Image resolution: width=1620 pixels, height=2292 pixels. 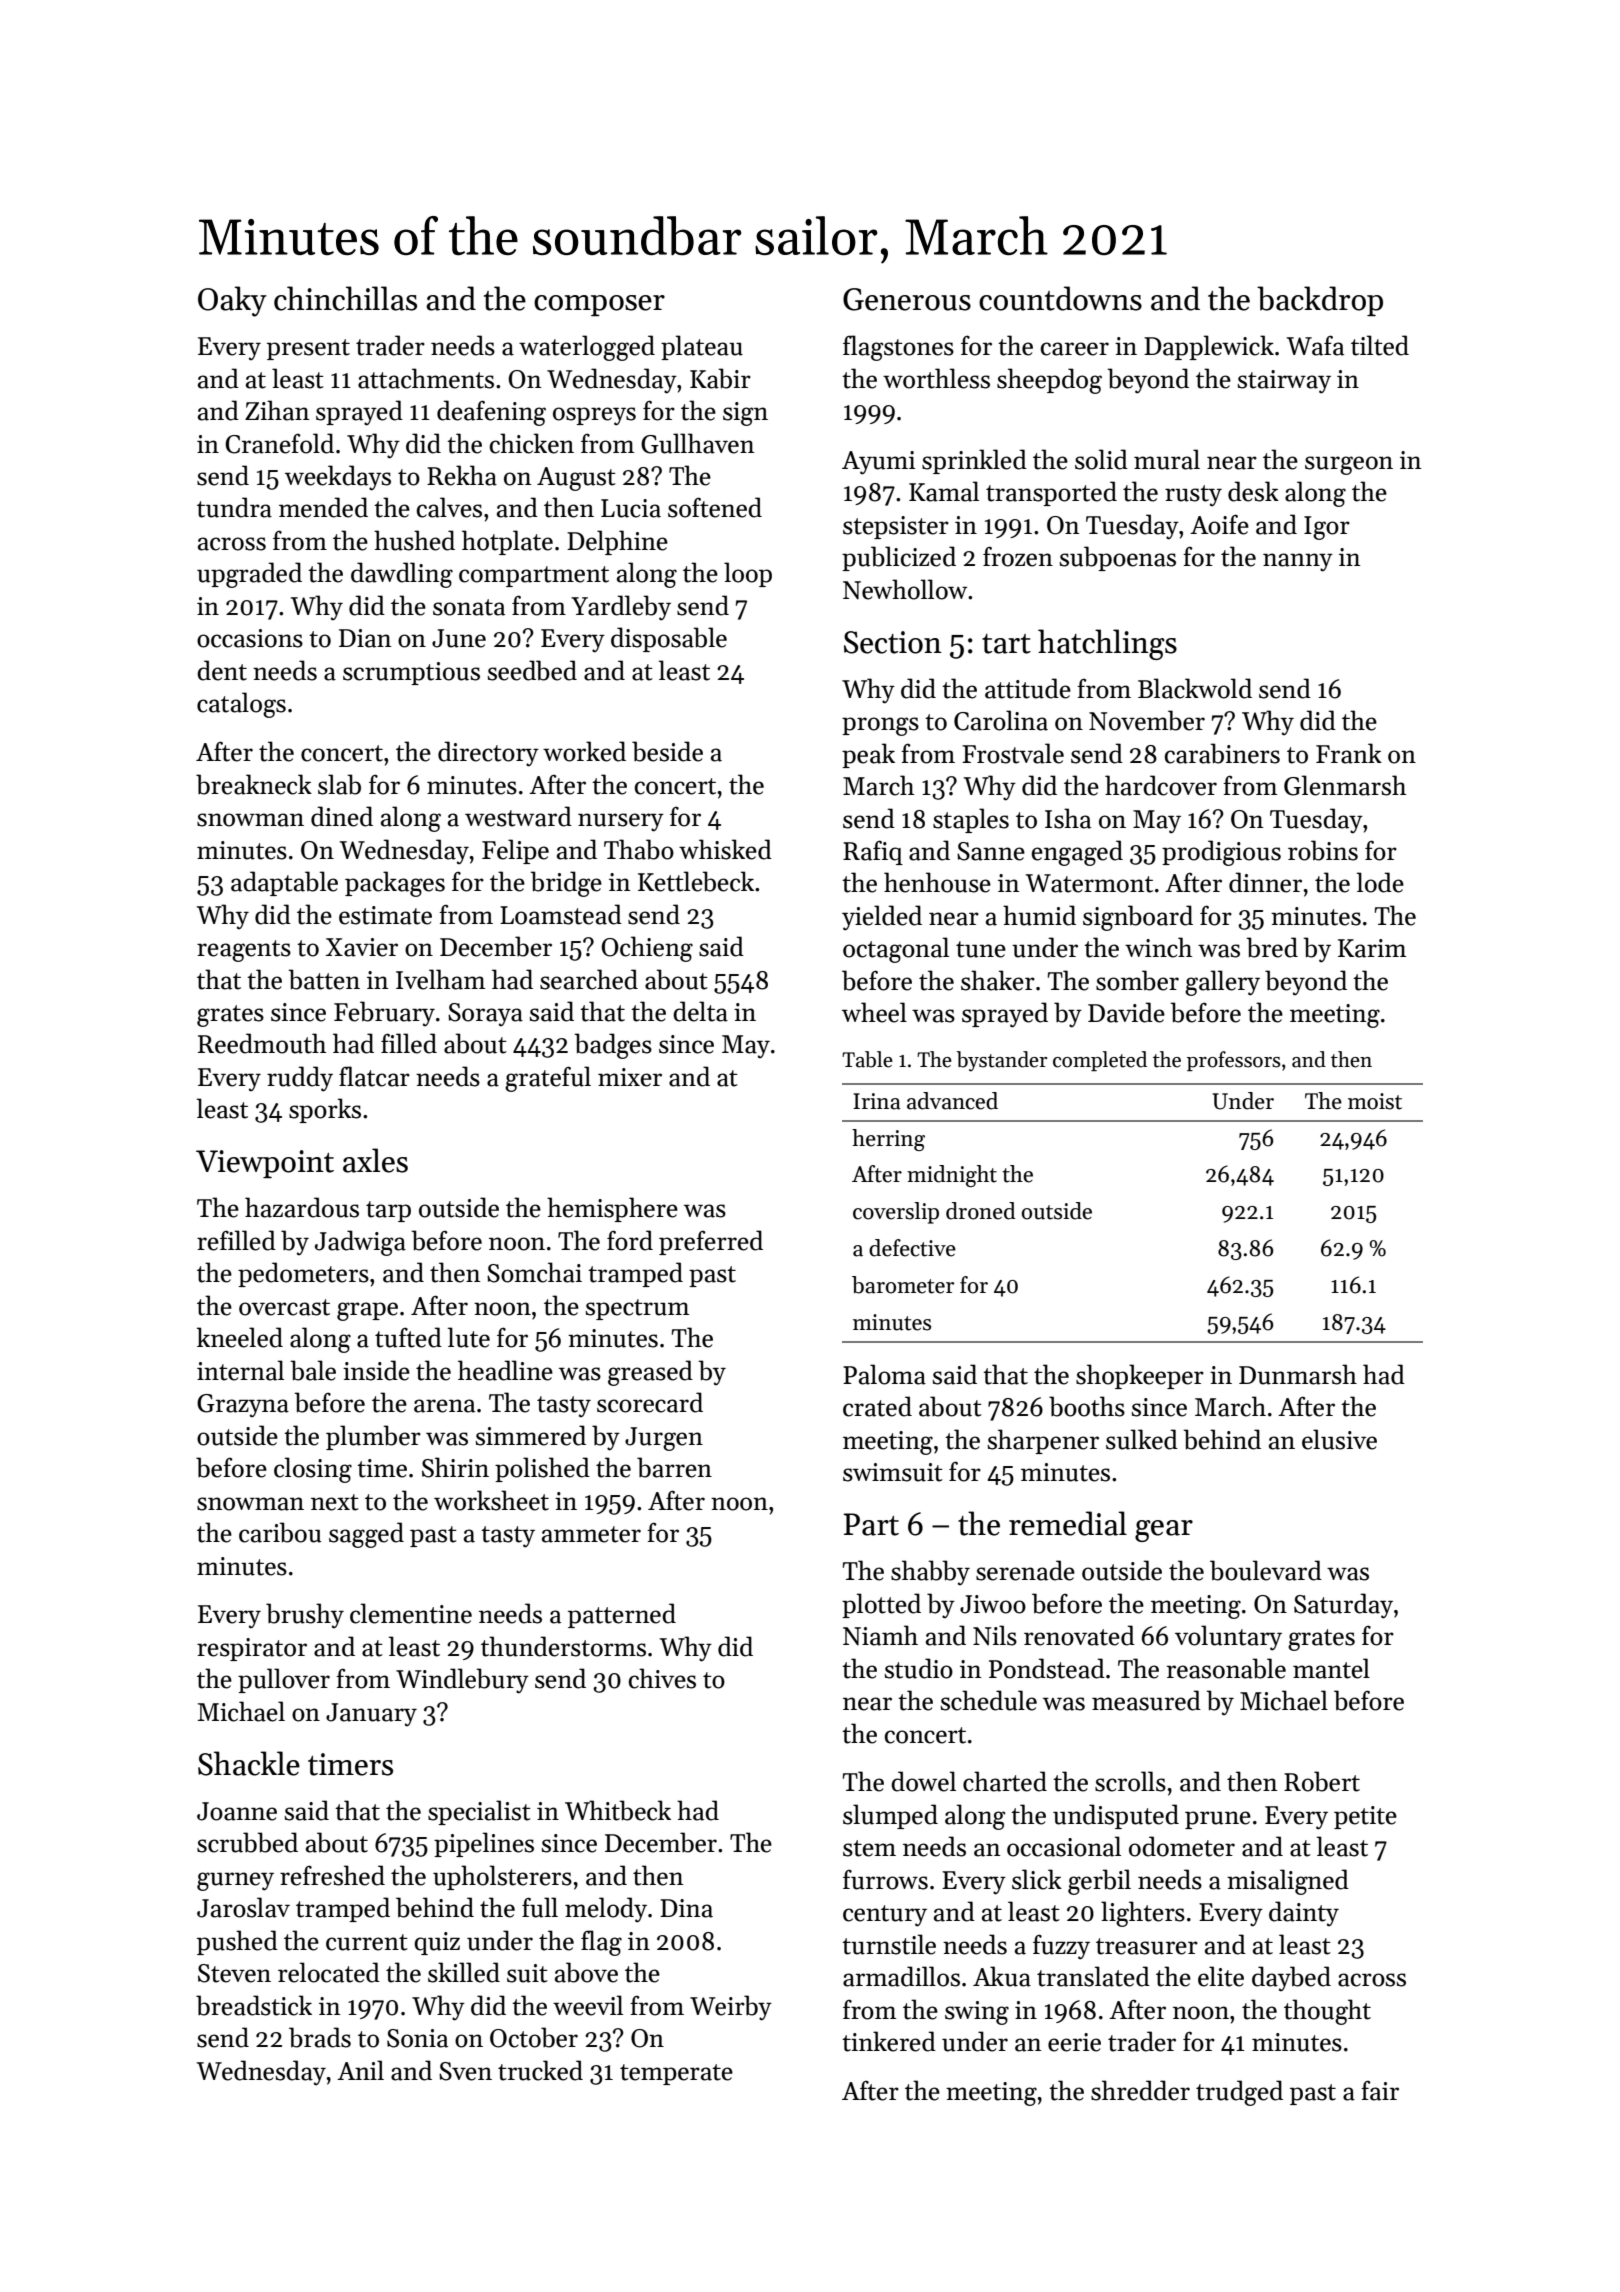 I want to click on closing, so click(x=313, y=1470).
